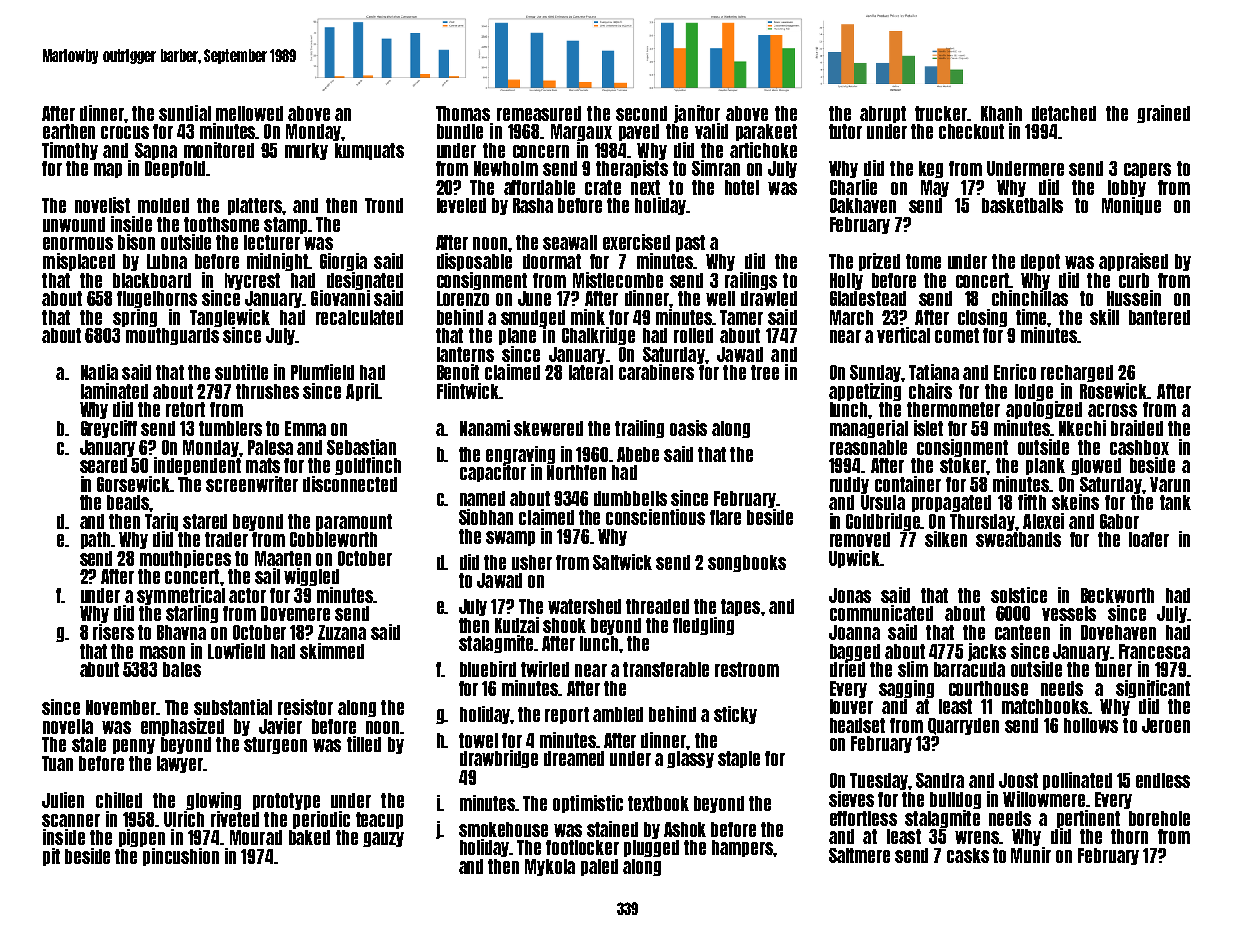 This image has height=952, width=1233. Describe the element at coordinates (305, 428) in the image. I see `Emma` at that location.
